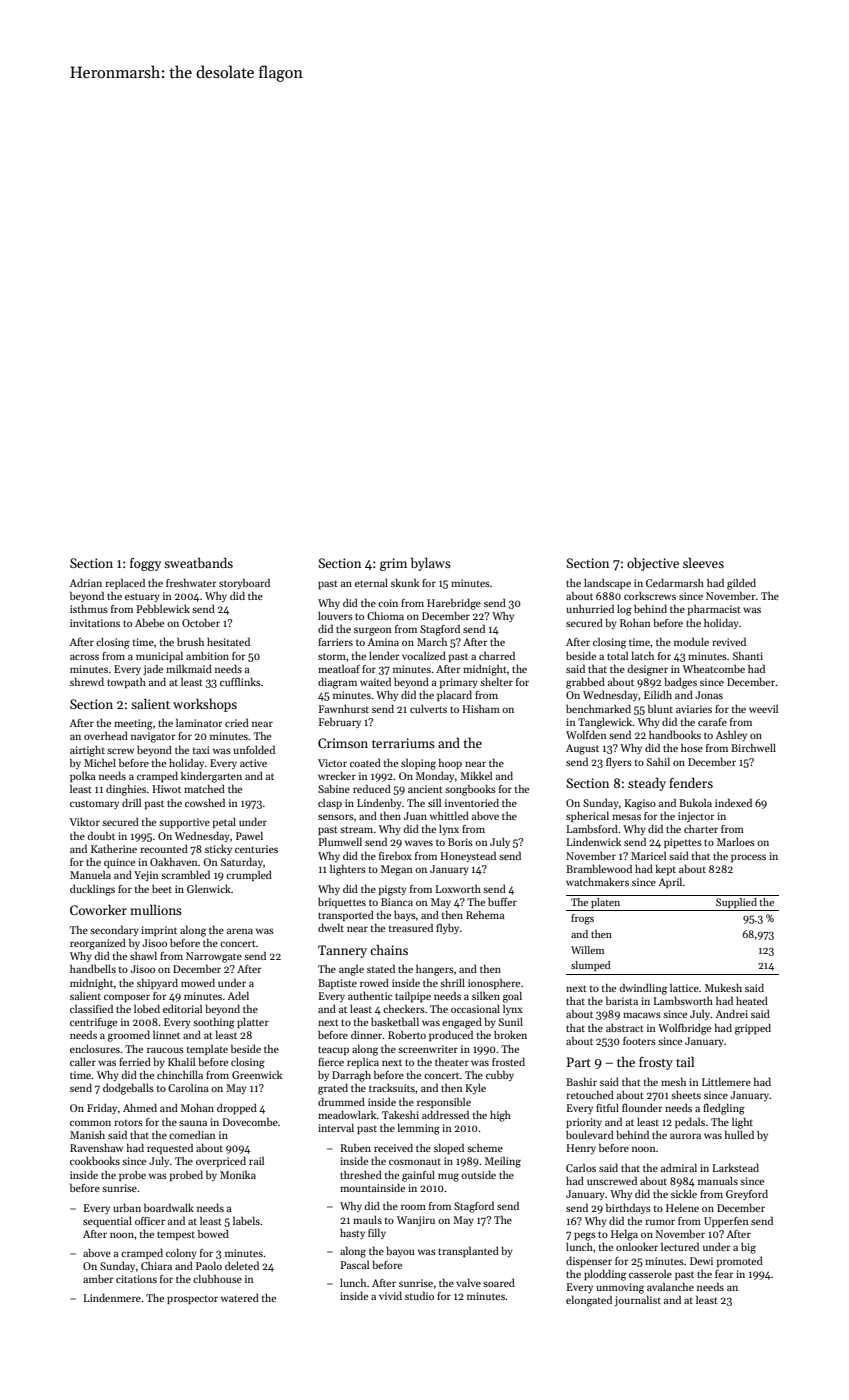 Image resolution: width=849 pixels, height=1400 pixels. Describe the element at coordinates (344, 709) in the image. I see `Fawnhurst` at that location.
